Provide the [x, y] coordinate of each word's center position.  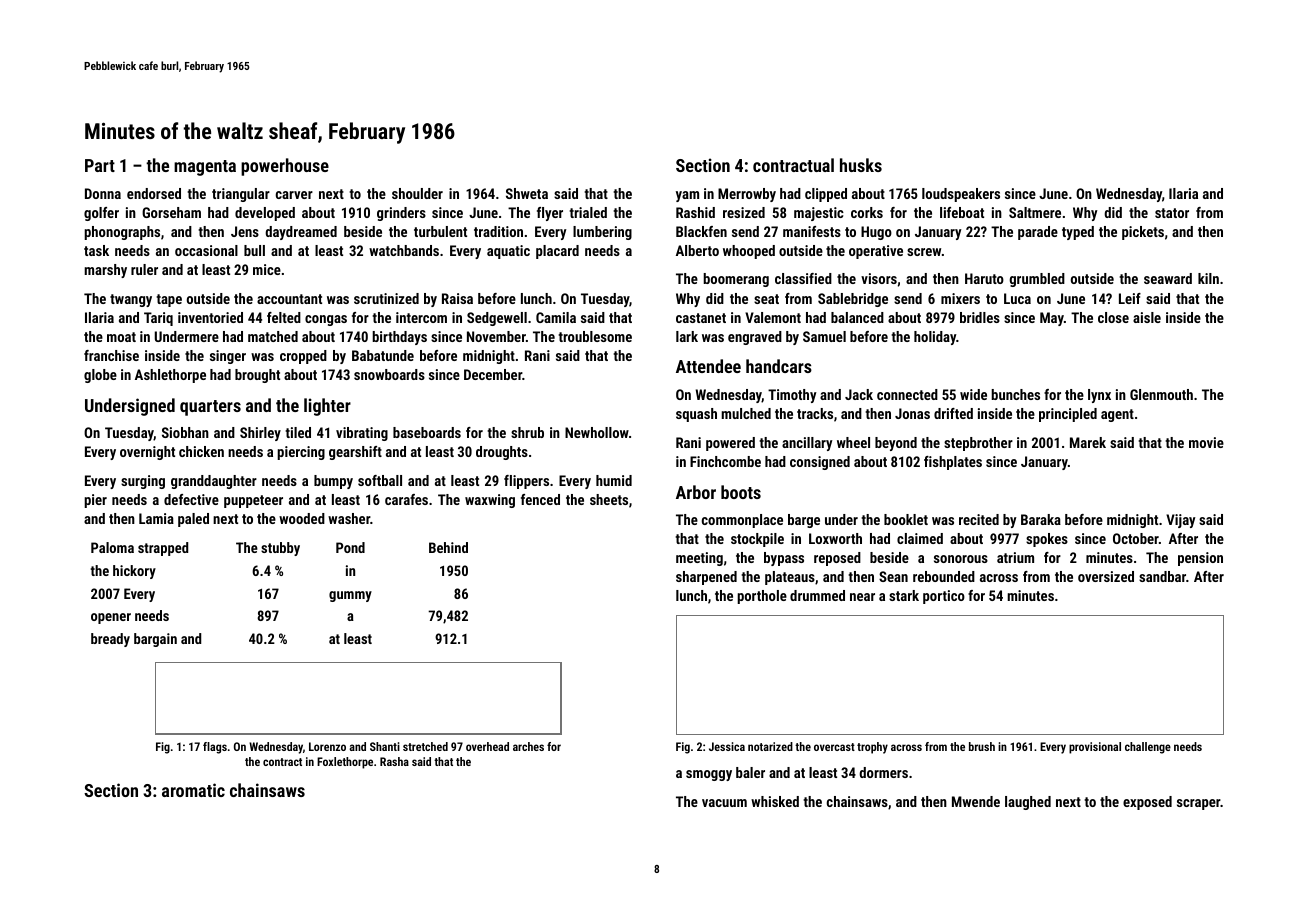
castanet [701, 318]
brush [982, 746]
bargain [155, 640]
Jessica [727, 746]
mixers [960, 298]
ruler [144, 269]
